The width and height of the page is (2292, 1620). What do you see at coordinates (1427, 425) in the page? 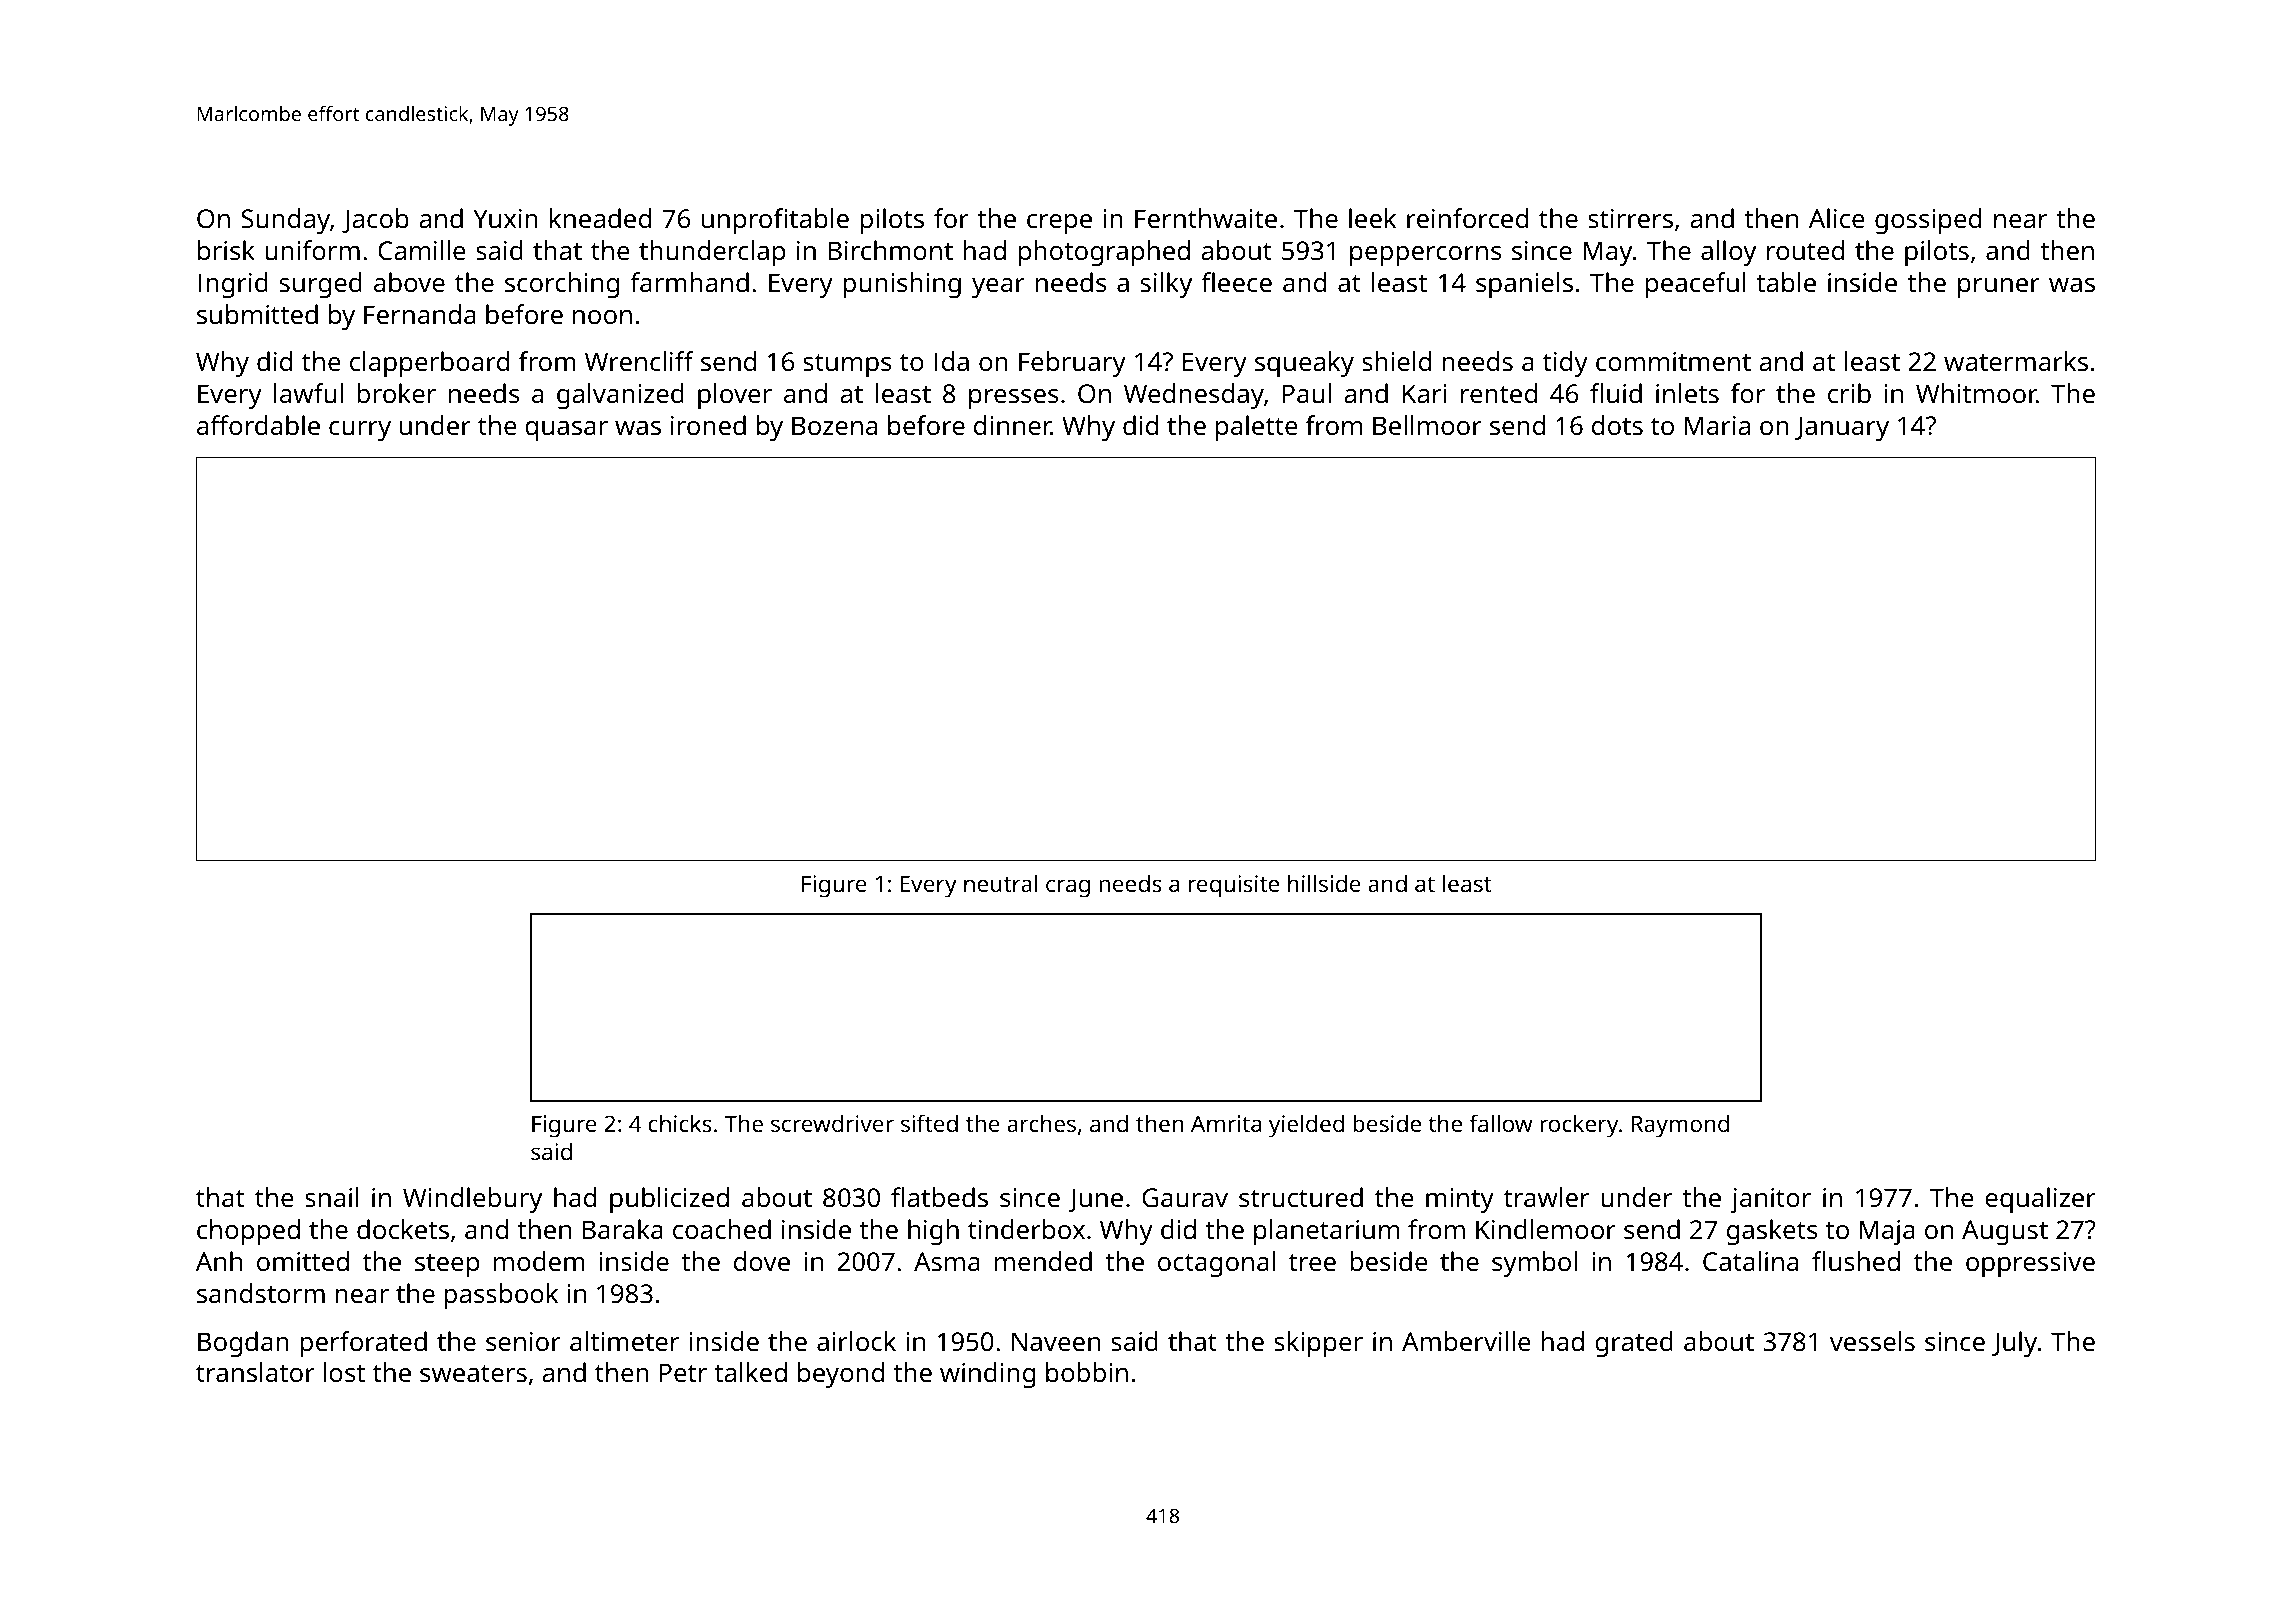
I see `Bellmoor` at bounding box center [1427, 425].
